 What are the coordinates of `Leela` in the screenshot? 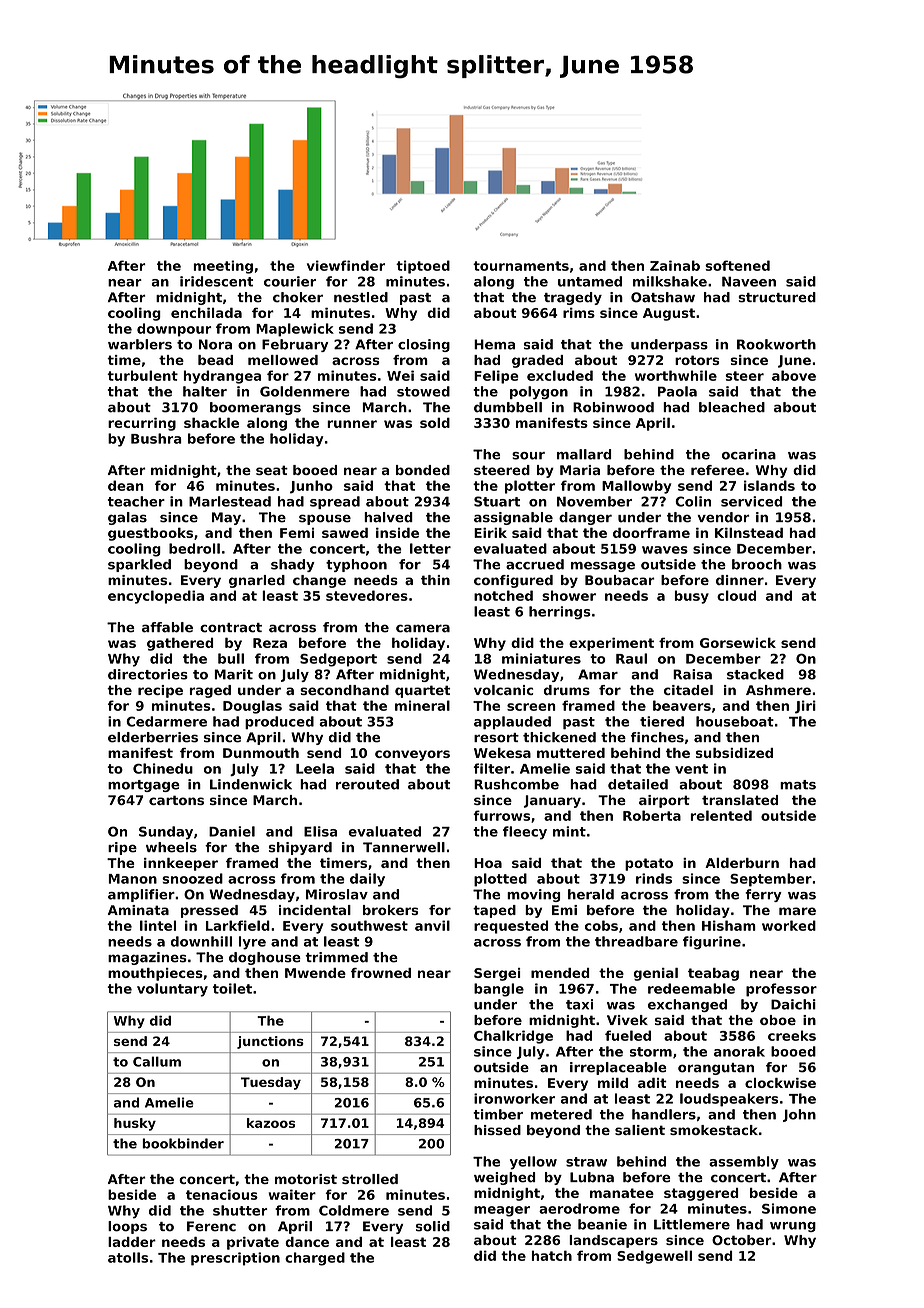 It's located at (315, 768).
